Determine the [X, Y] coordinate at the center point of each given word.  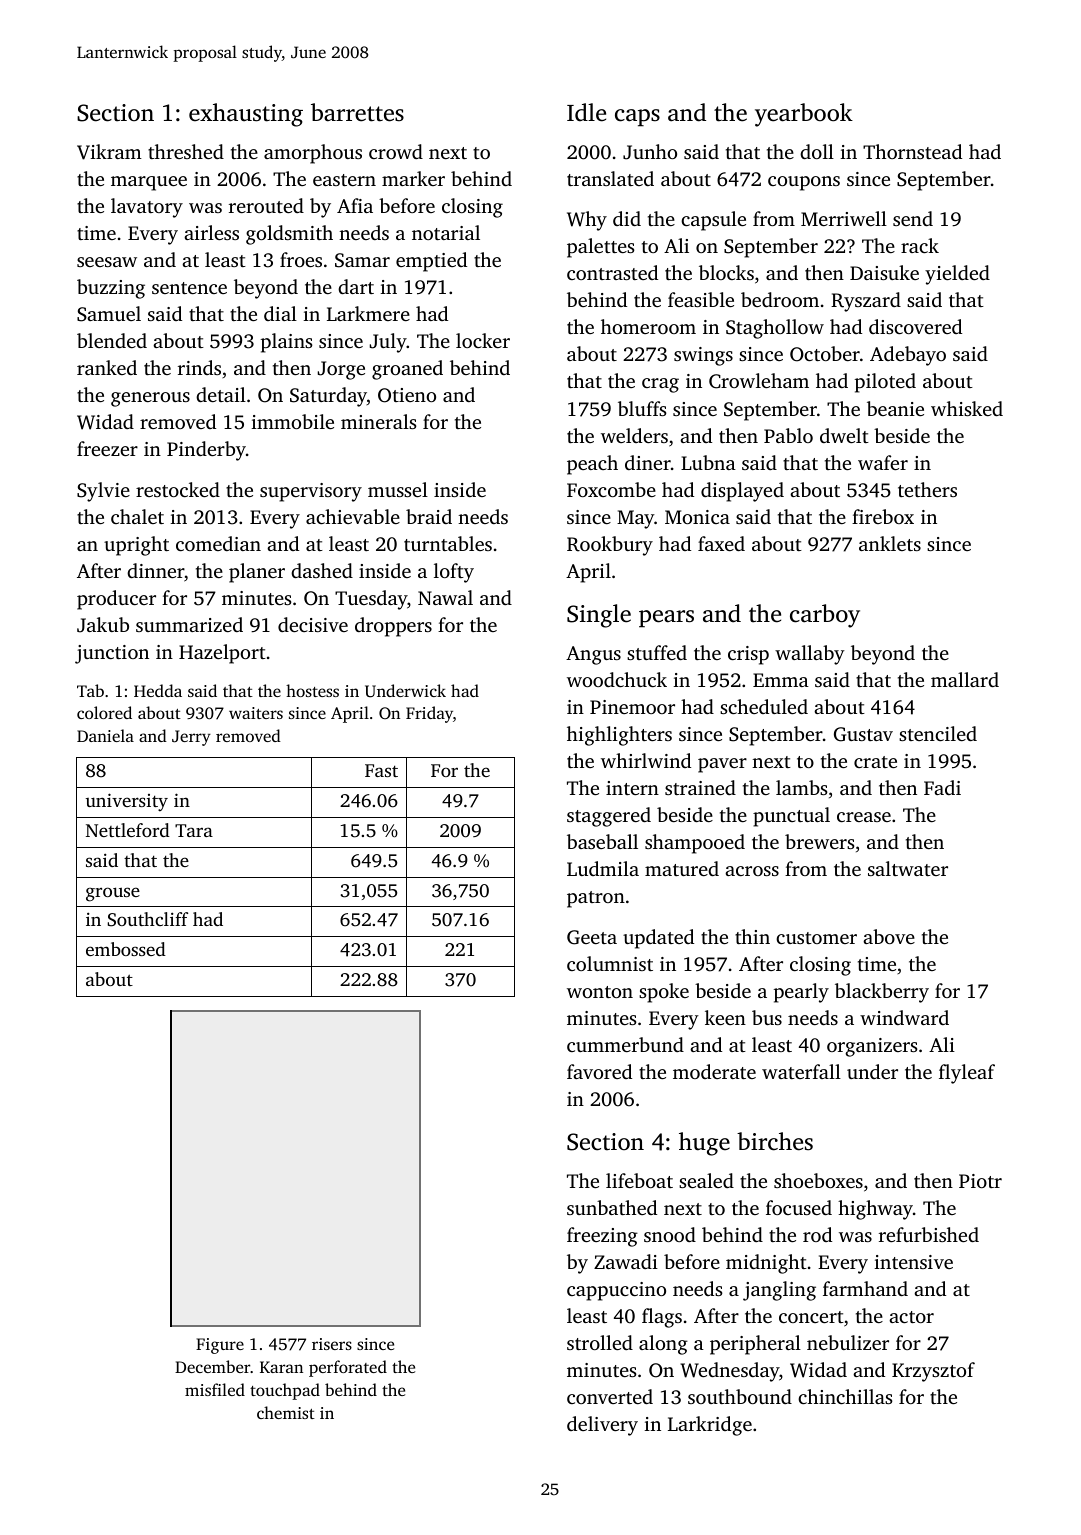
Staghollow [775, 329]
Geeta [592, 937]
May [636, 519]
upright [136, 546]
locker [483, 340]
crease [864, 817]
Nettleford [128, 830]
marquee [149, 183]
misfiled [215, 1389]
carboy [825, 616]
